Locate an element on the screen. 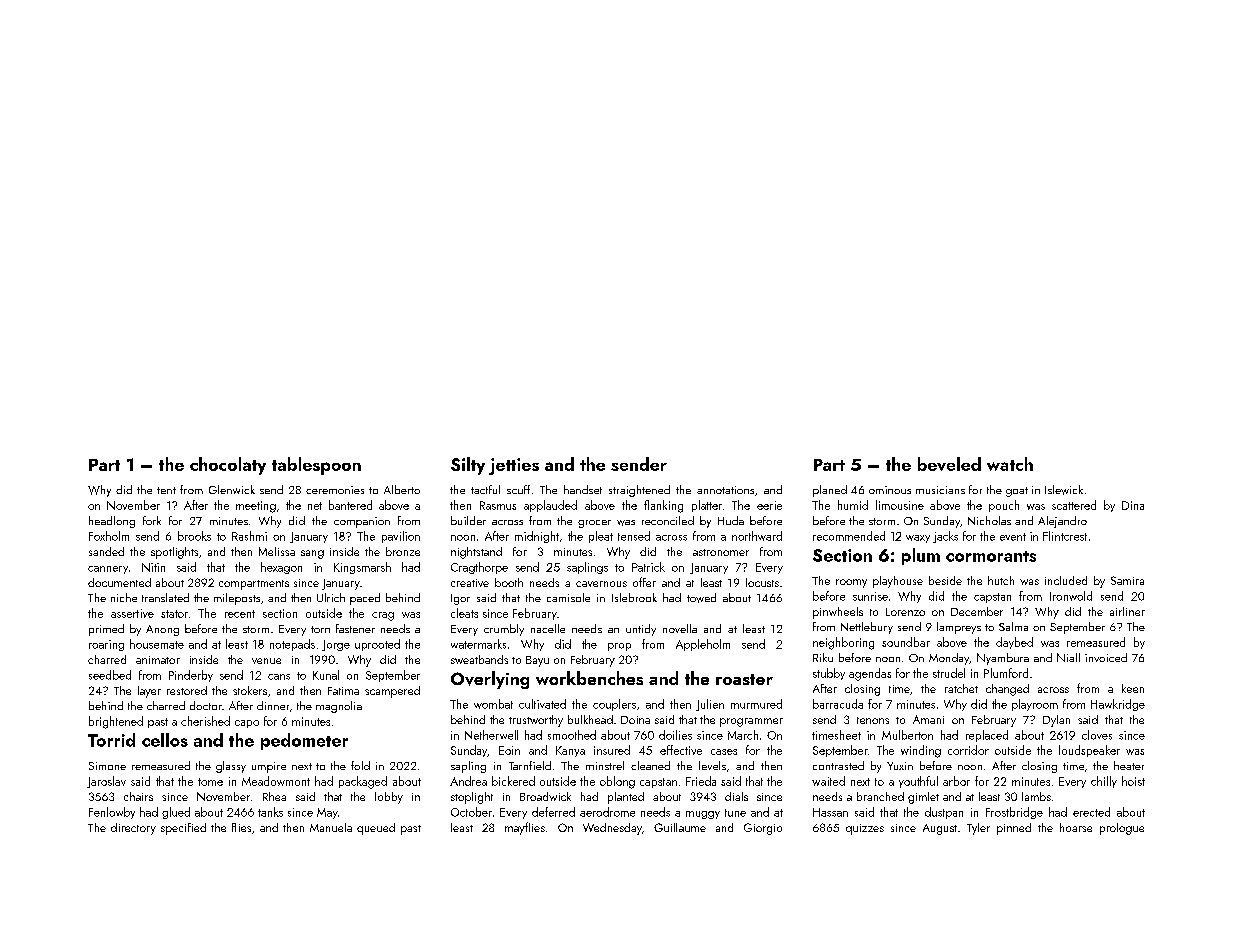 This screenshot has width=1233, height=952. fastener is located at coordinates (355, 628).
